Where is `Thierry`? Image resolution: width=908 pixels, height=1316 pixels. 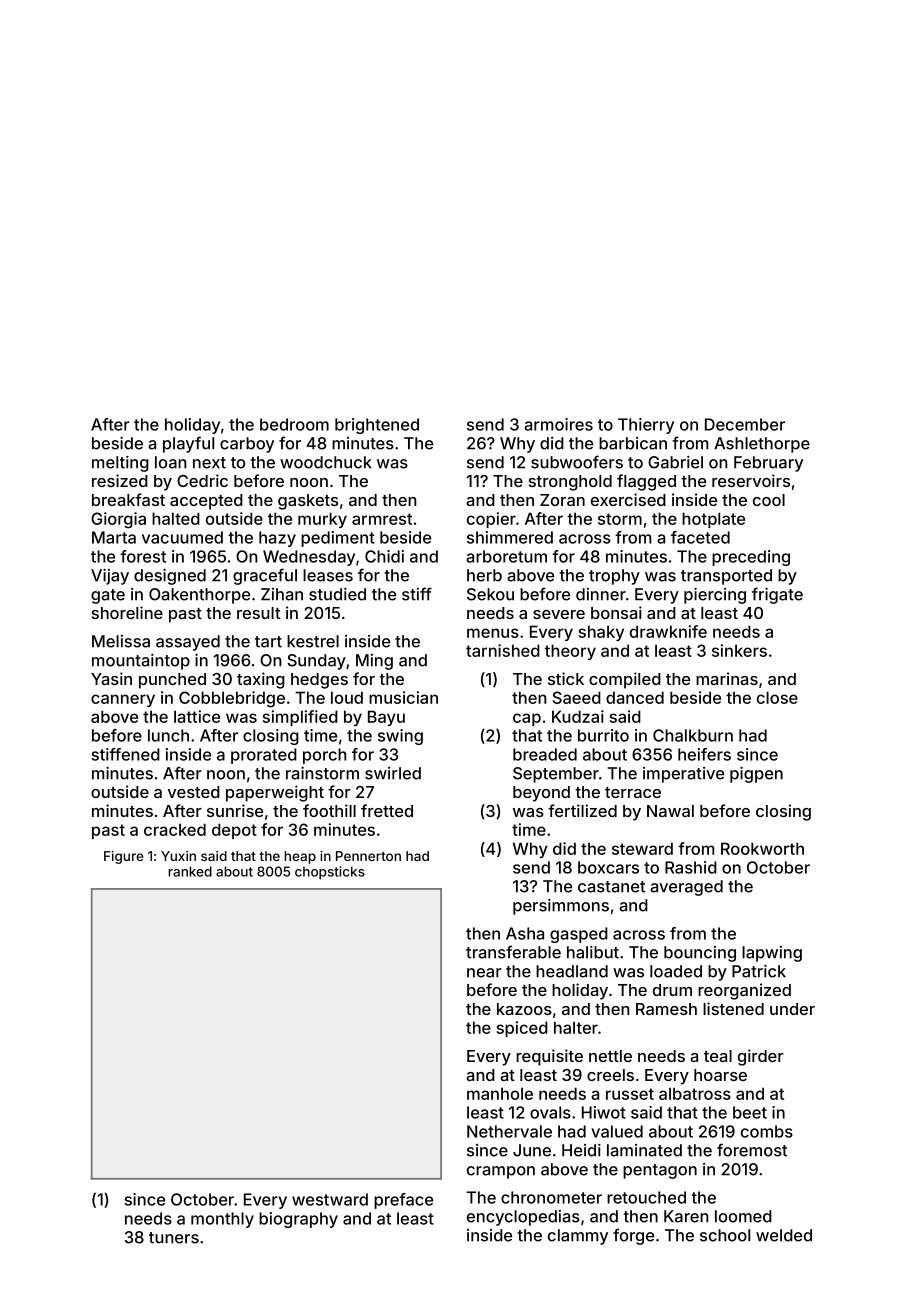 Thierry is located at coordinates (646, 426).
